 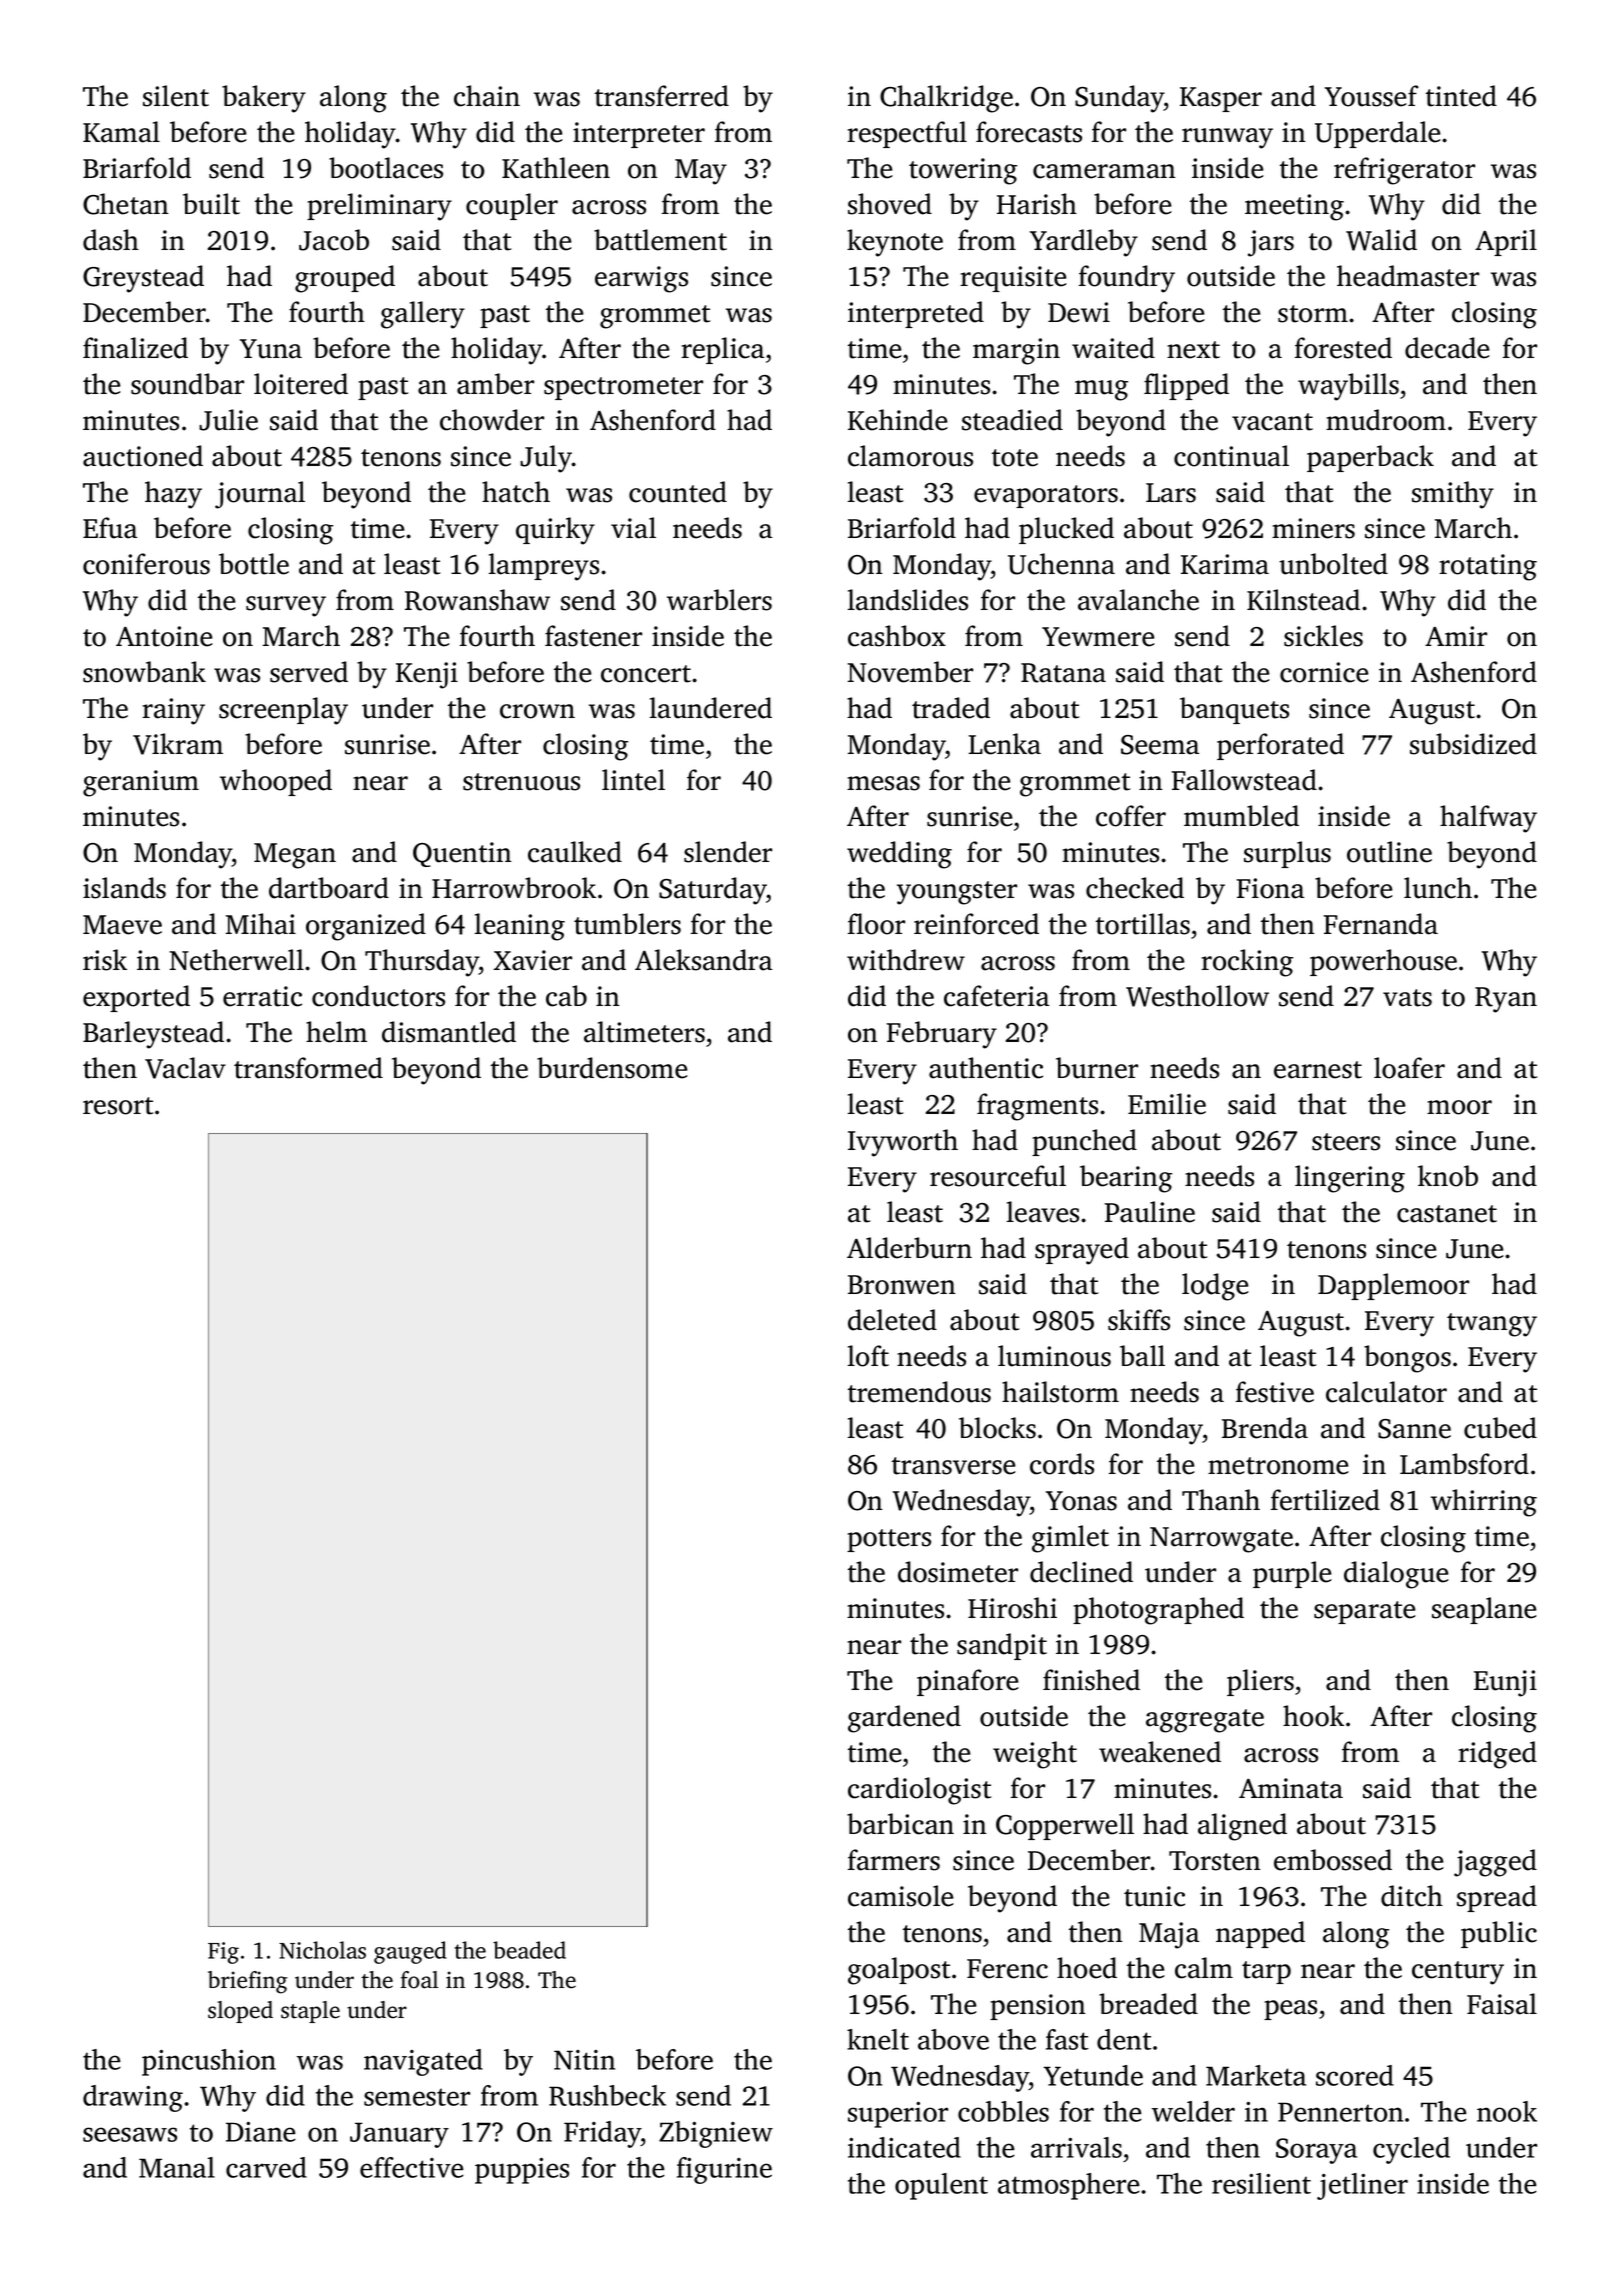 What do you see at coordinates (660, 240) in the page?
I see `battlement` at bounding box center [660, 240].
